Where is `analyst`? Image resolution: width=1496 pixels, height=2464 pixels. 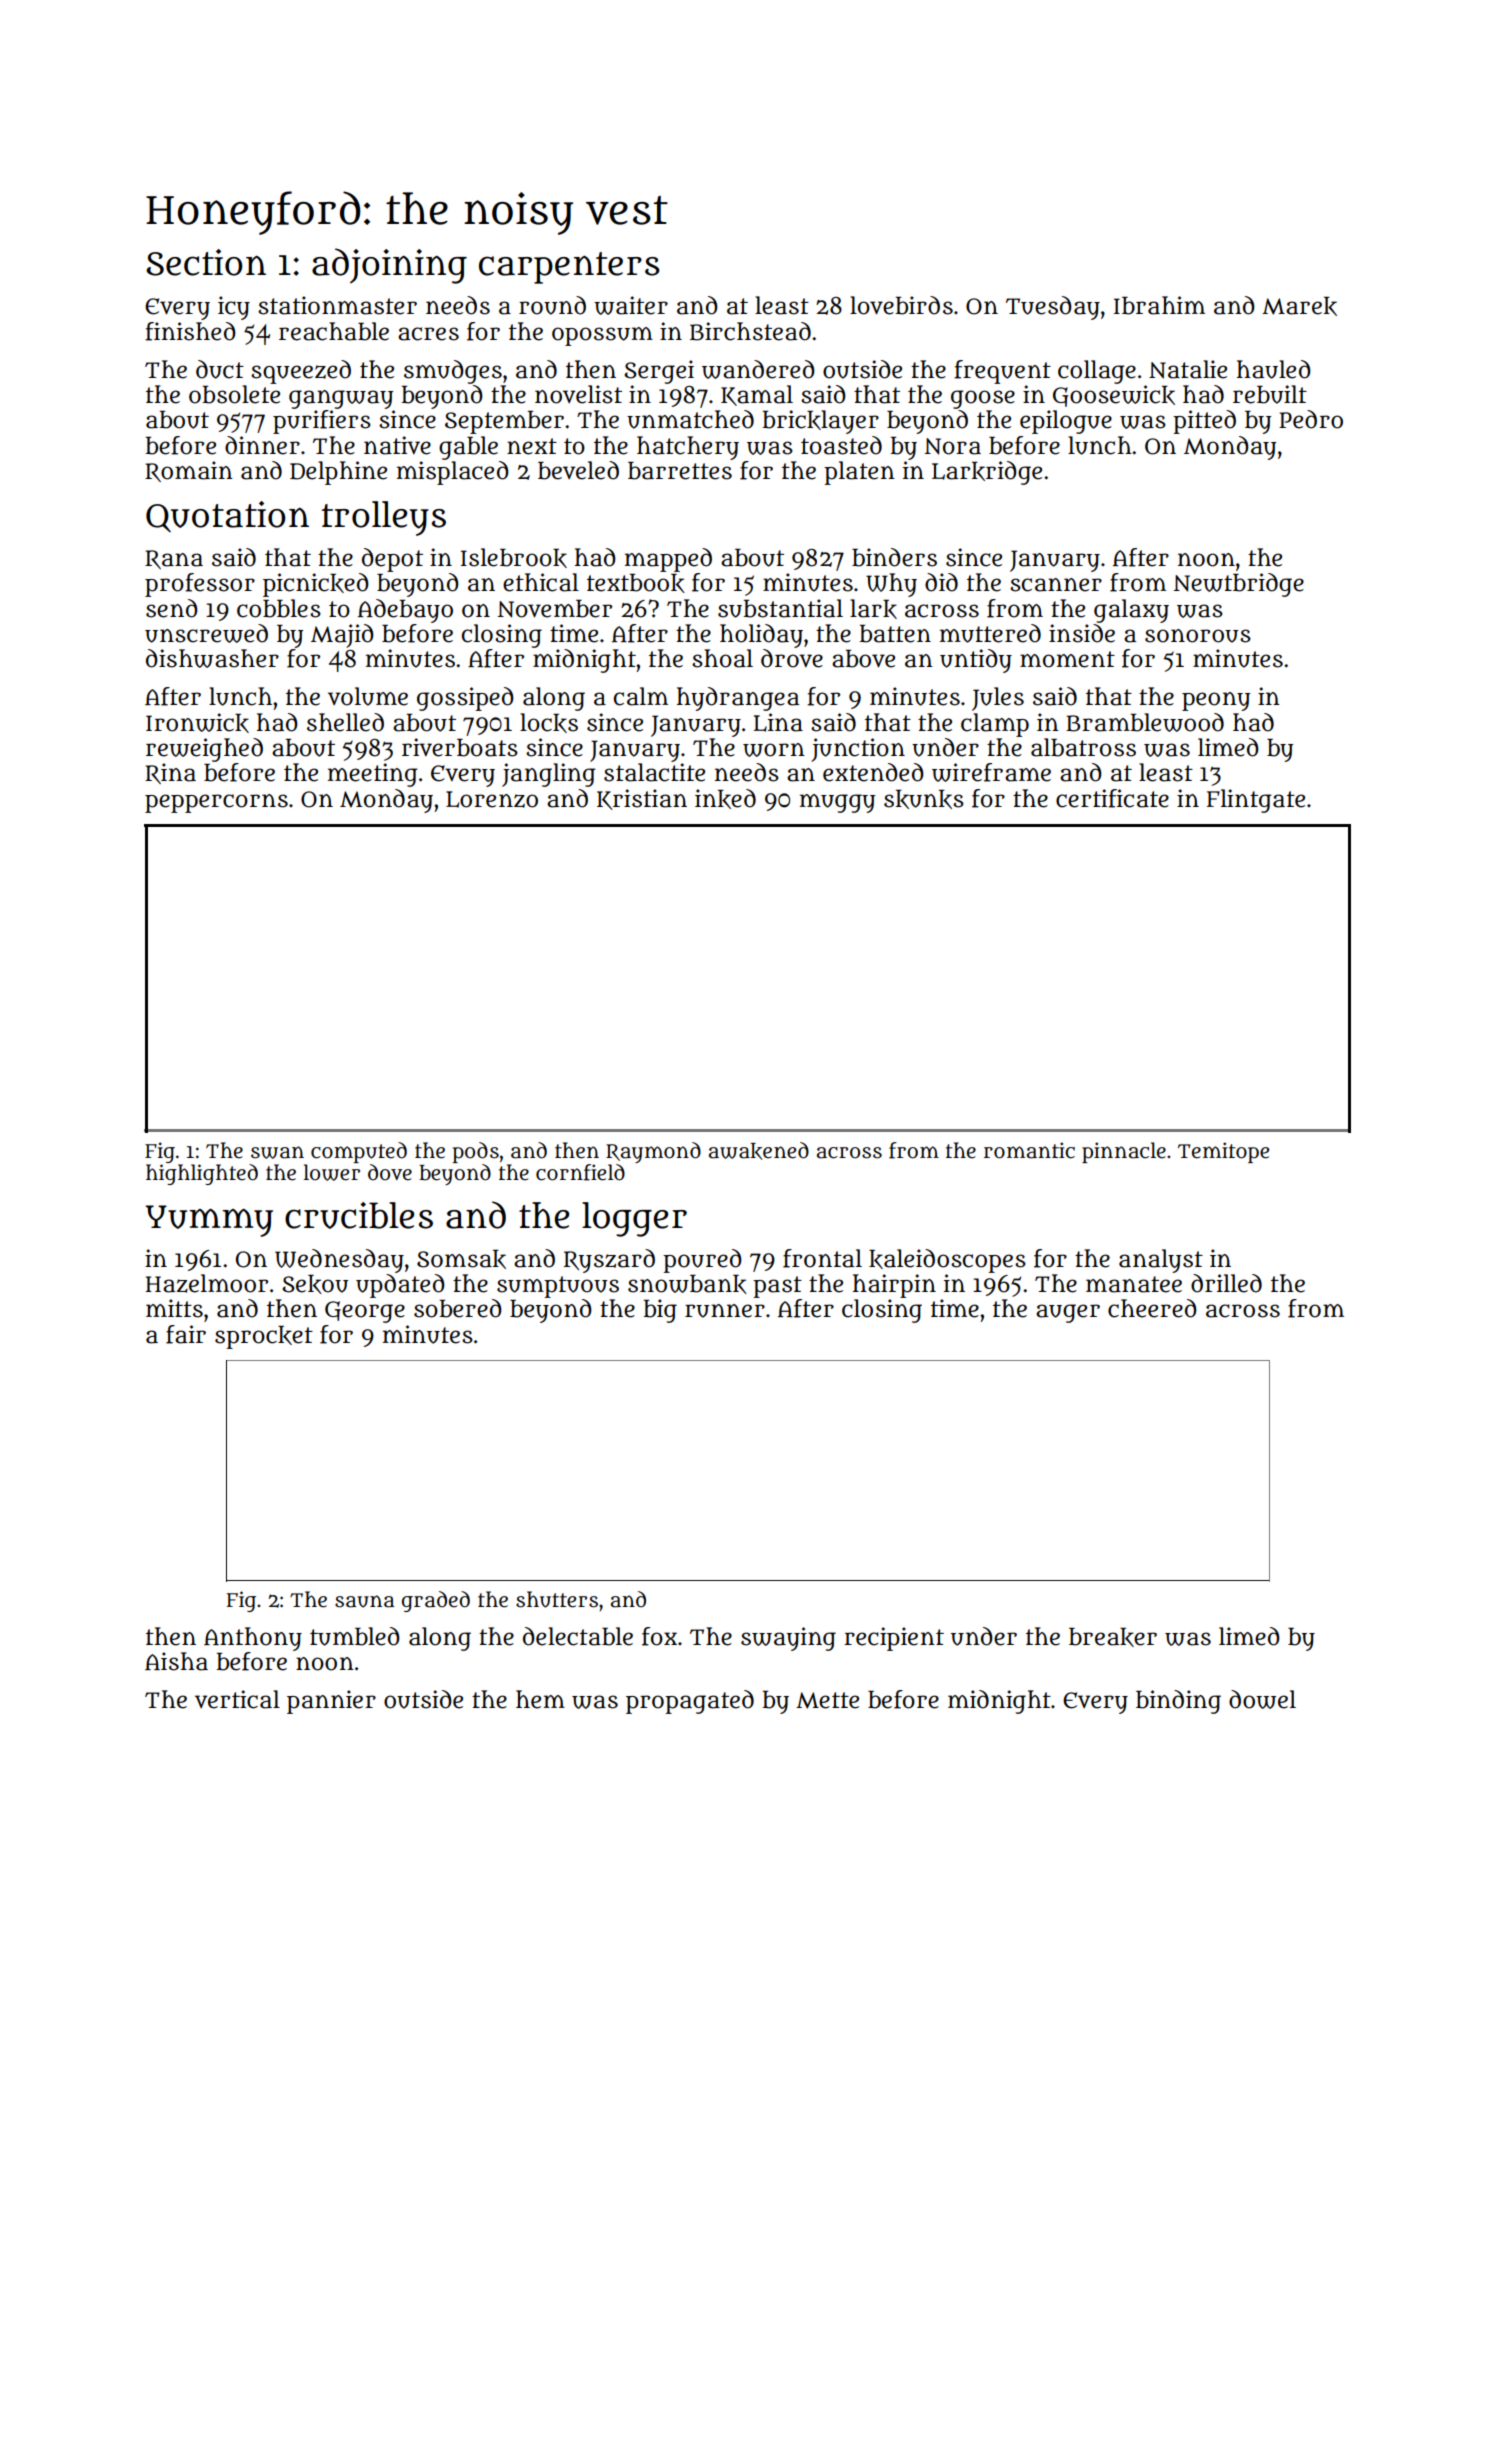
analyst is located at coordinates (1161, 1261).
